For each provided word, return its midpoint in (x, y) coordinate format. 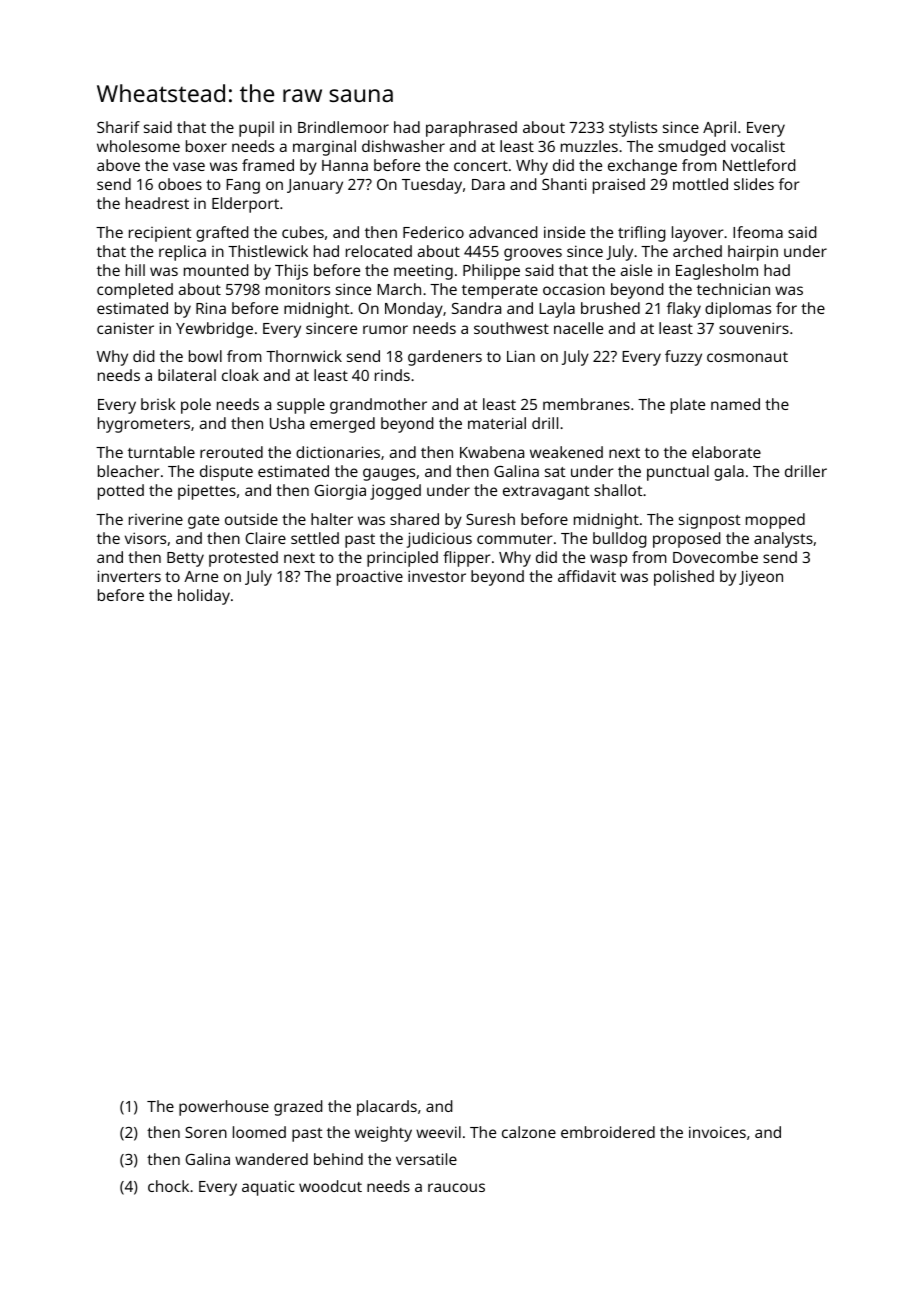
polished (684, 578)
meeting (423, 272)
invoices (717, 1132)
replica (182, 253)
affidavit (587, 576)
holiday (204, 597)
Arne (201, 576)
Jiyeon (761, 578)
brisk (158, 404)
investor (437, 576)
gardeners (445, 358)
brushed (610, 308)
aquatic (268, 1188)
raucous (456, 1187)
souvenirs (754, 328)
